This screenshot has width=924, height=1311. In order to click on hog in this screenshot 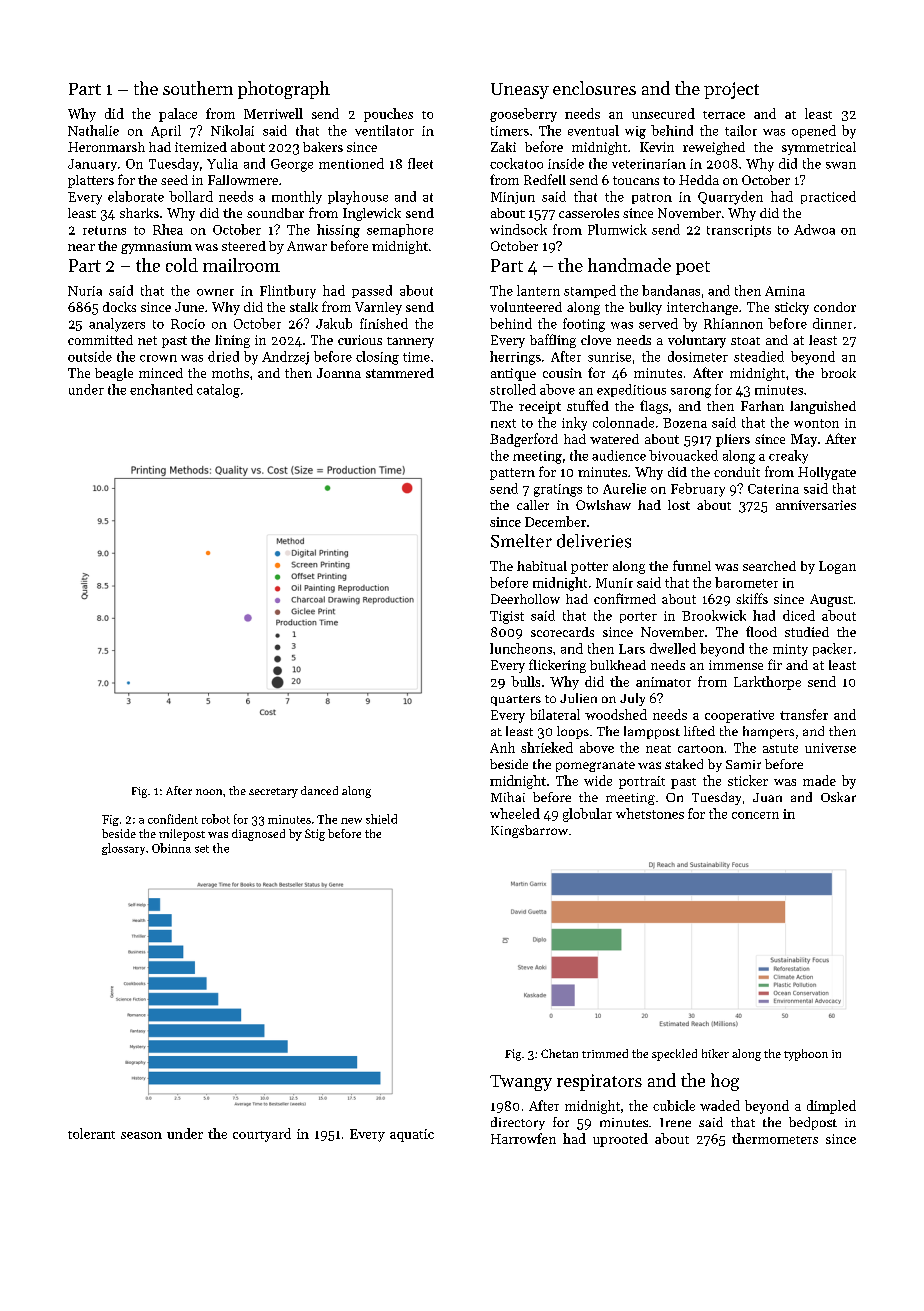, I will do `click(725, 1082)`.
